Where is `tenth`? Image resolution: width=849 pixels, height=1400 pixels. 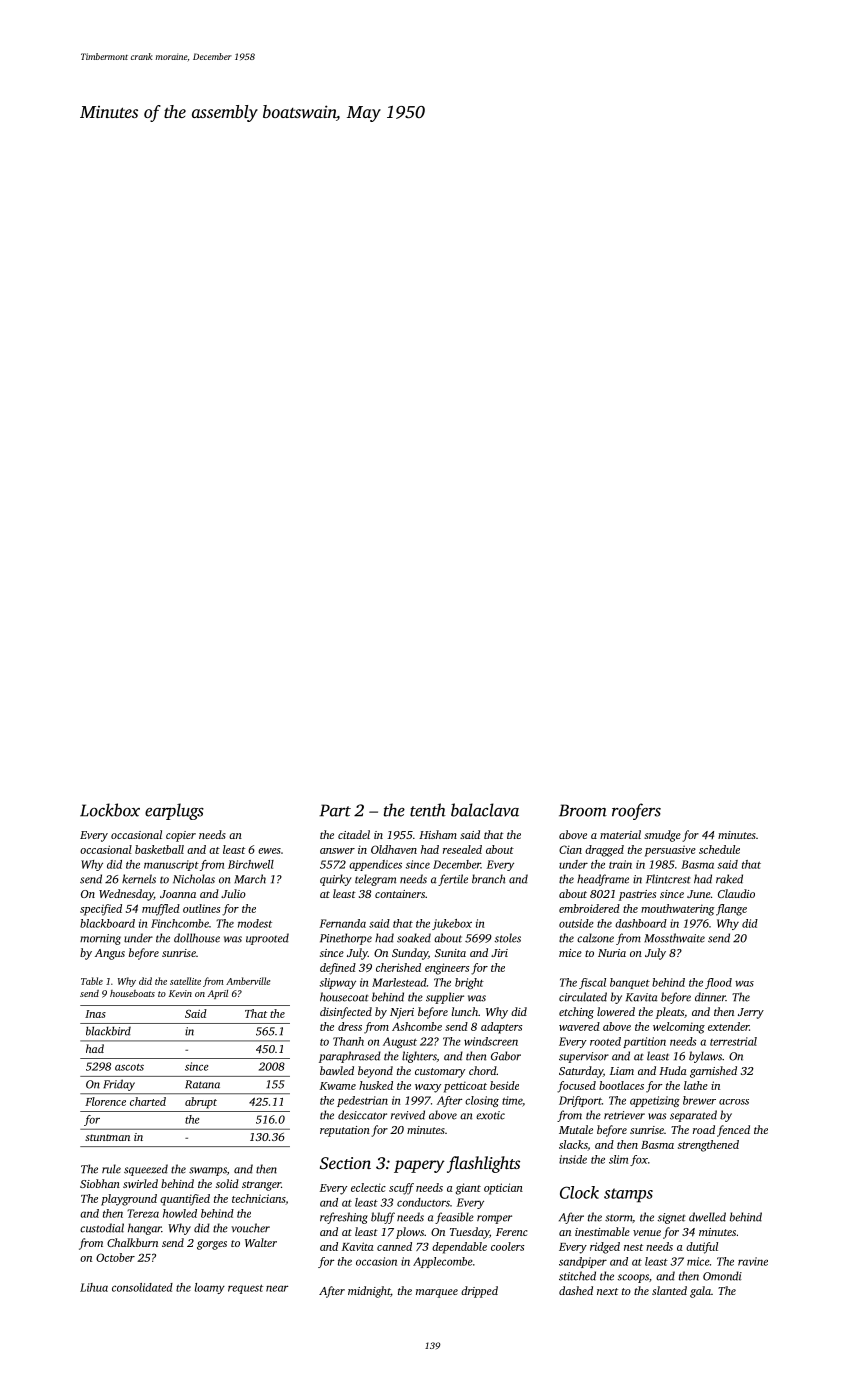
tenth is located at coordinates (428, 810).
